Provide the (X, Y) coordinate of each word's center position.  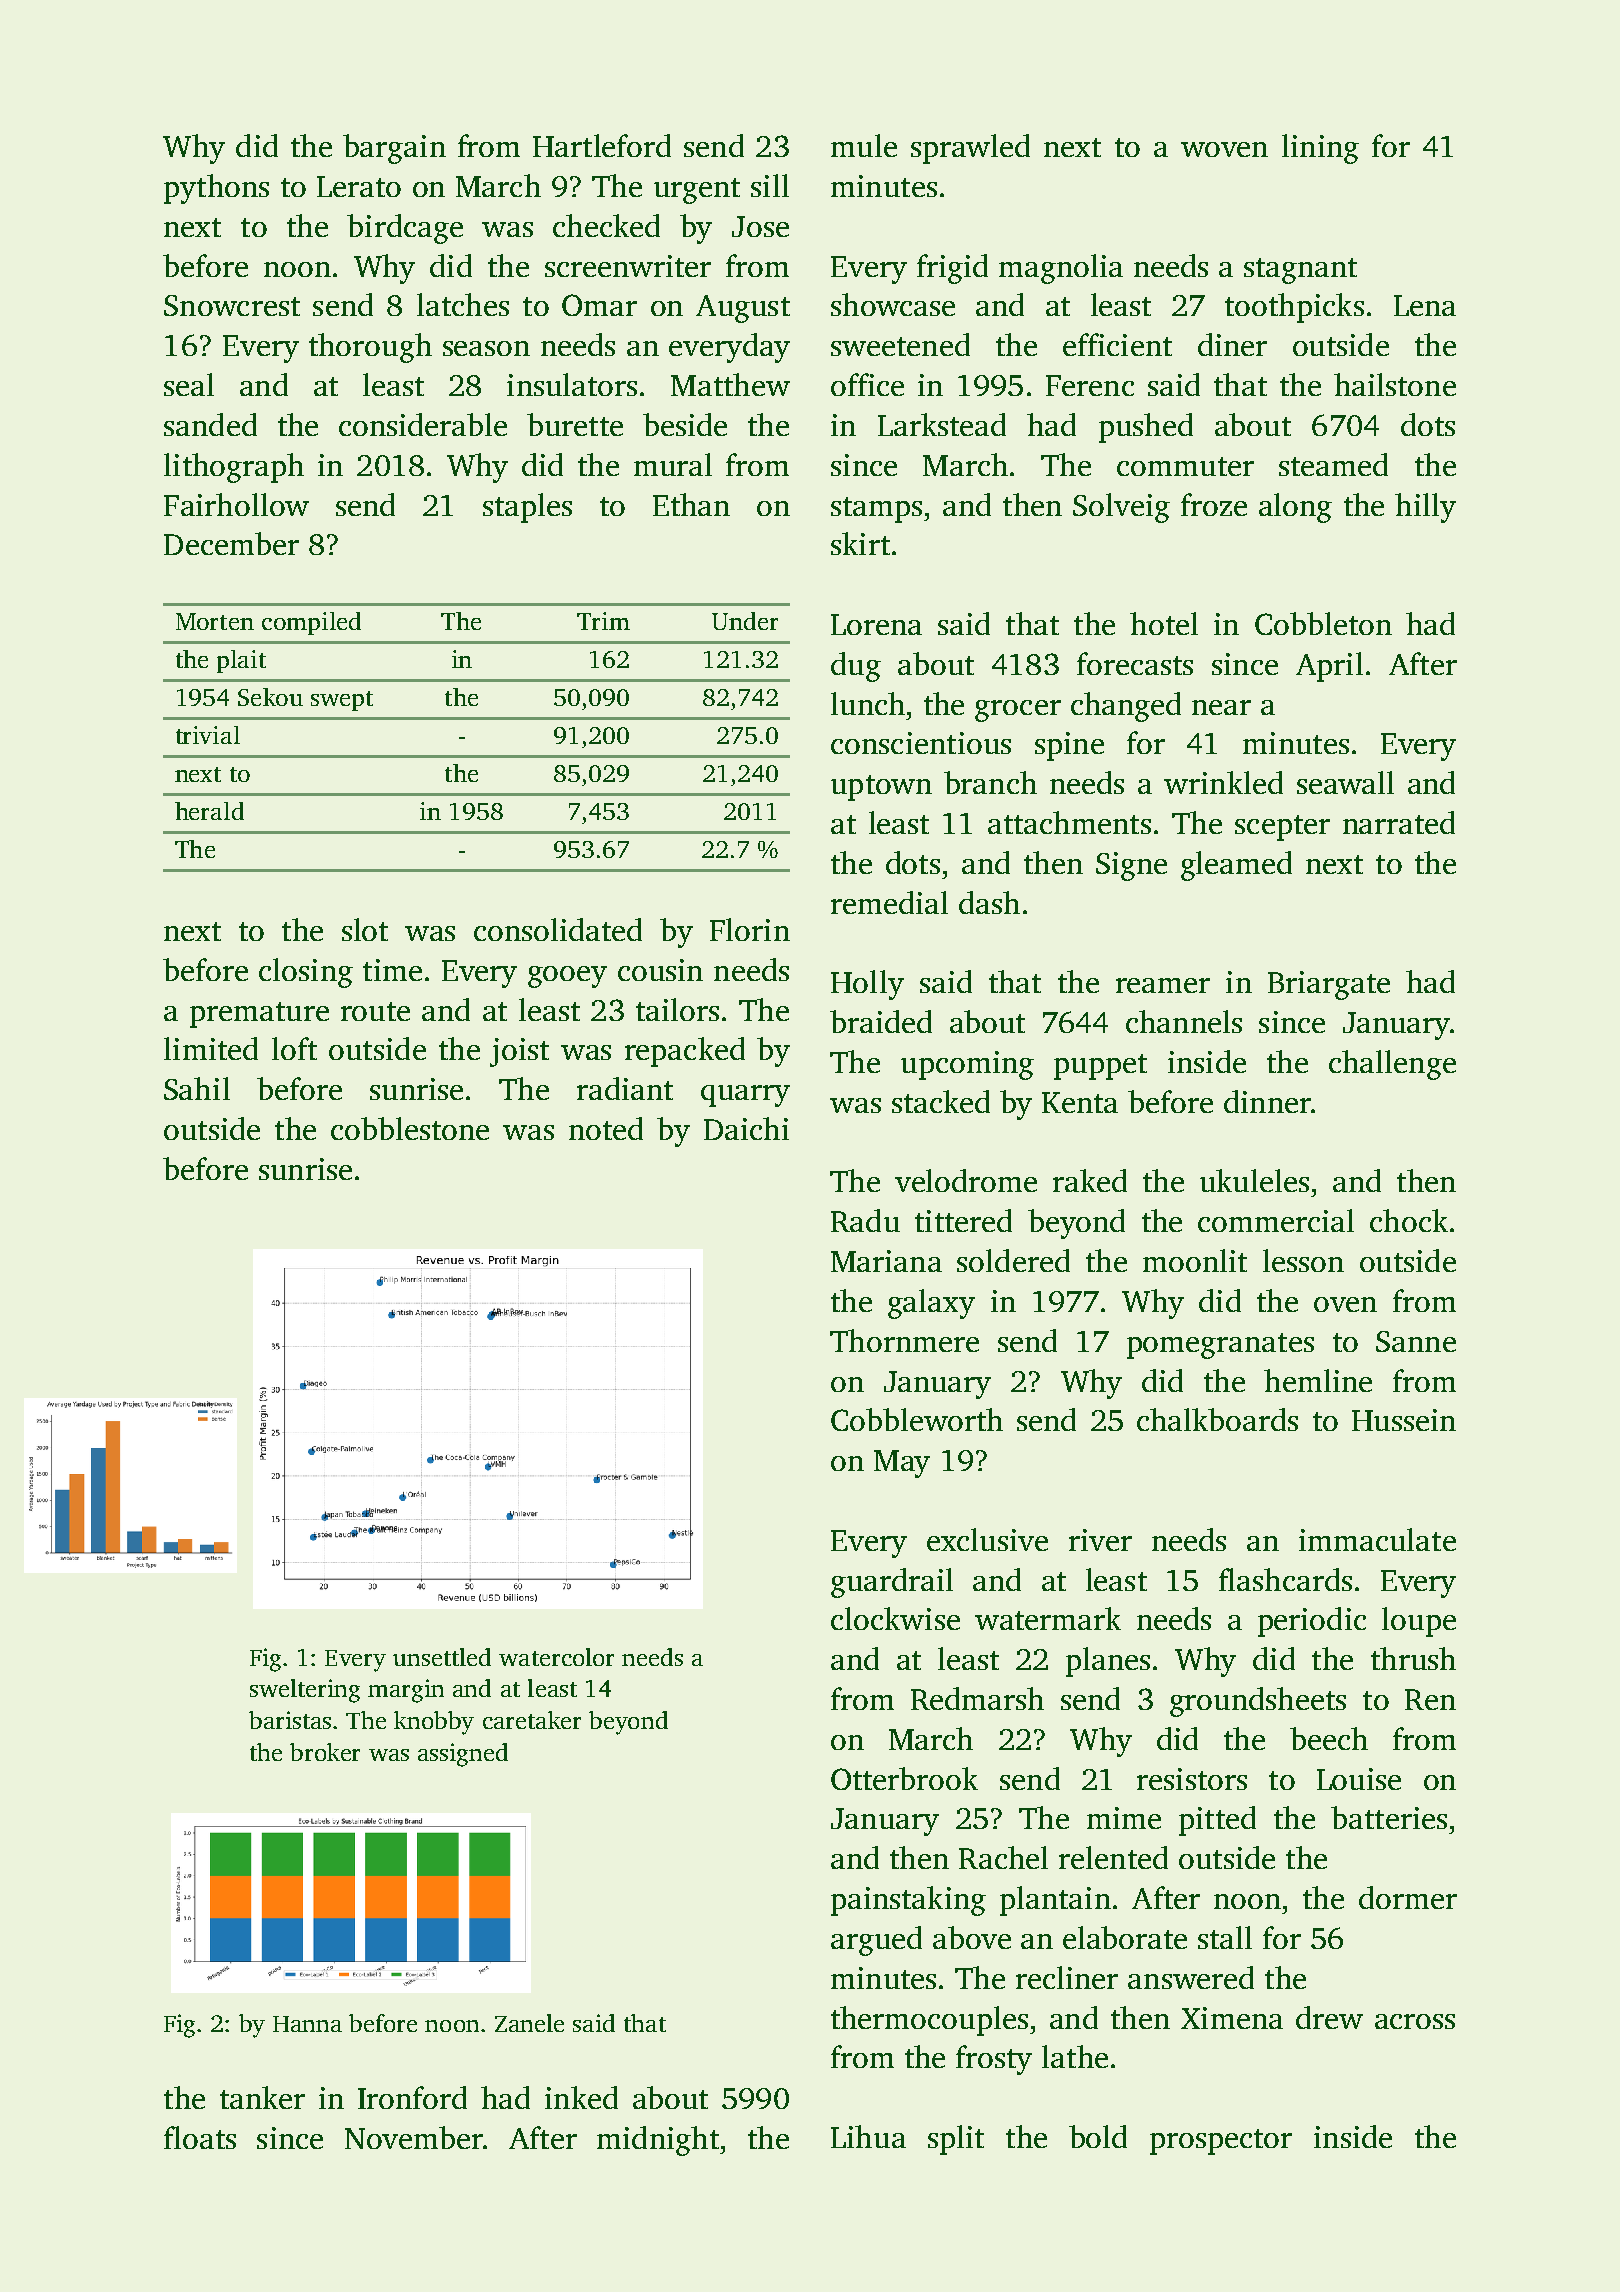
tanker (262, 2097)
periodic (1312, 1622)
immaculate (1377, 1539)
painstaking (908, 1901)
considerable (423, 424)
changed (1126, 707)
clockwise (895, 1618)
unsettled (442, 1657)
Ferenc (1090, 385)
